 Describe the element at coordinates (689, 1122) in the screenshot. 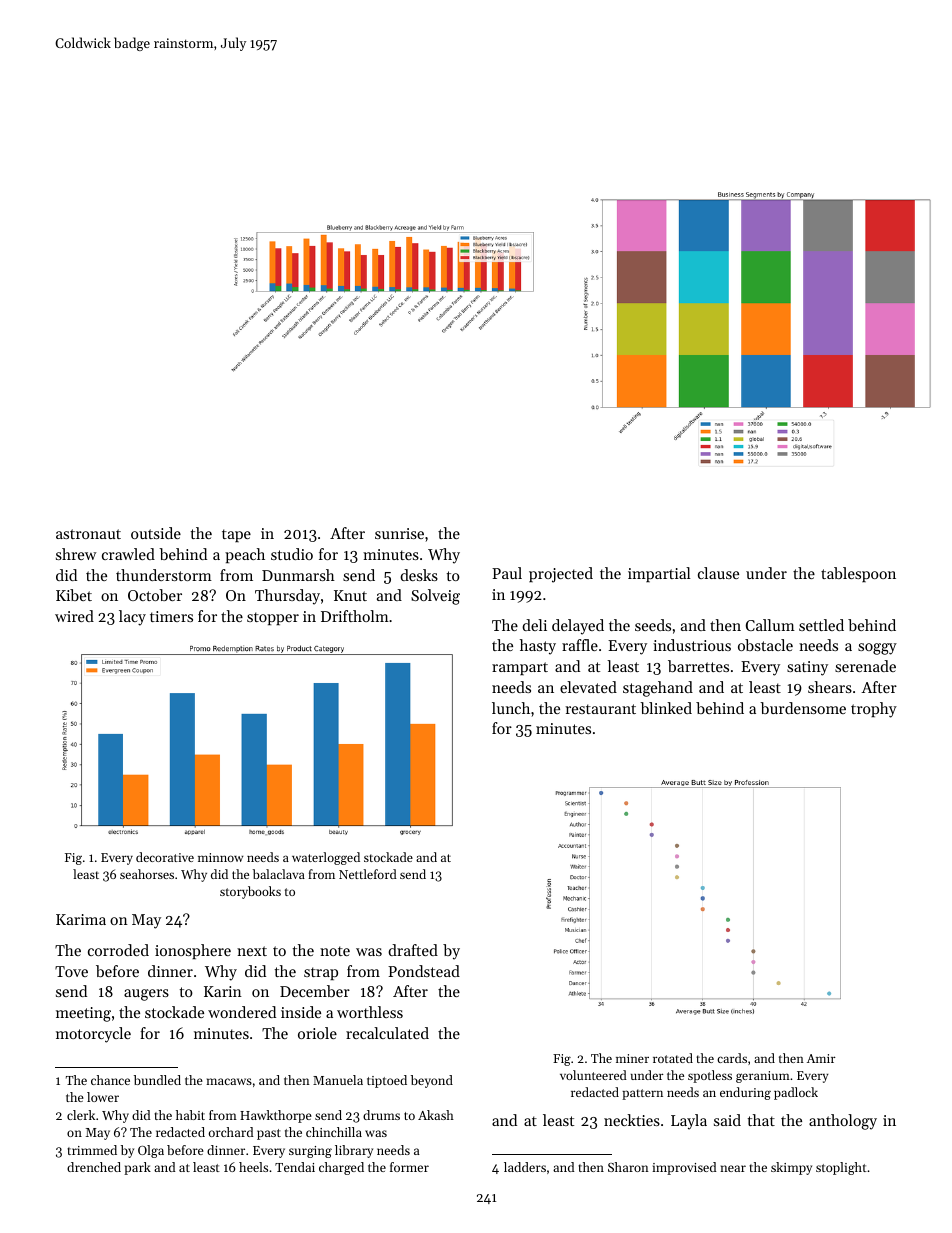

I see `Layla` at that location.
